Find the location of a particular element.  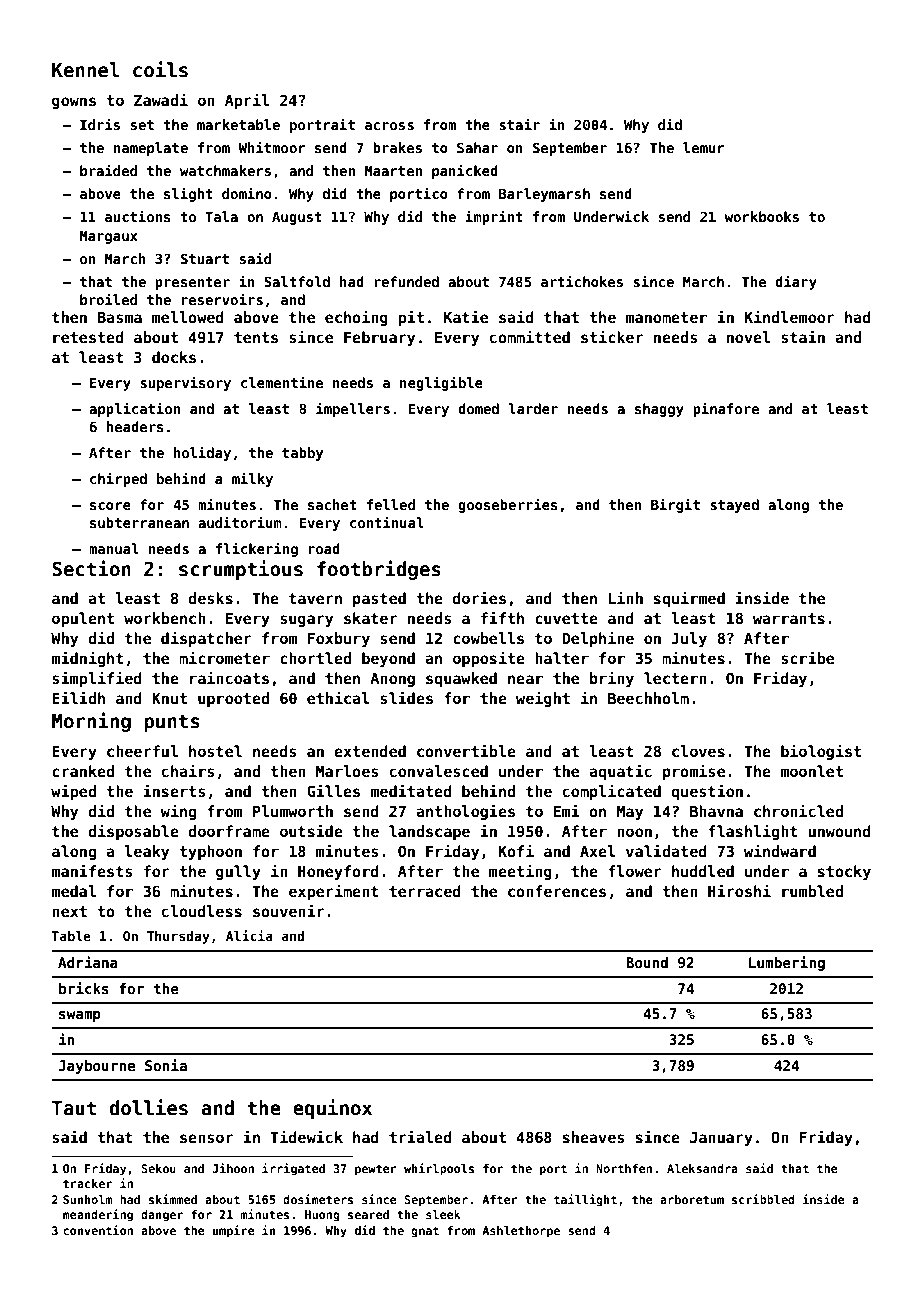

tracker is located at coordinates (87, 1183).
